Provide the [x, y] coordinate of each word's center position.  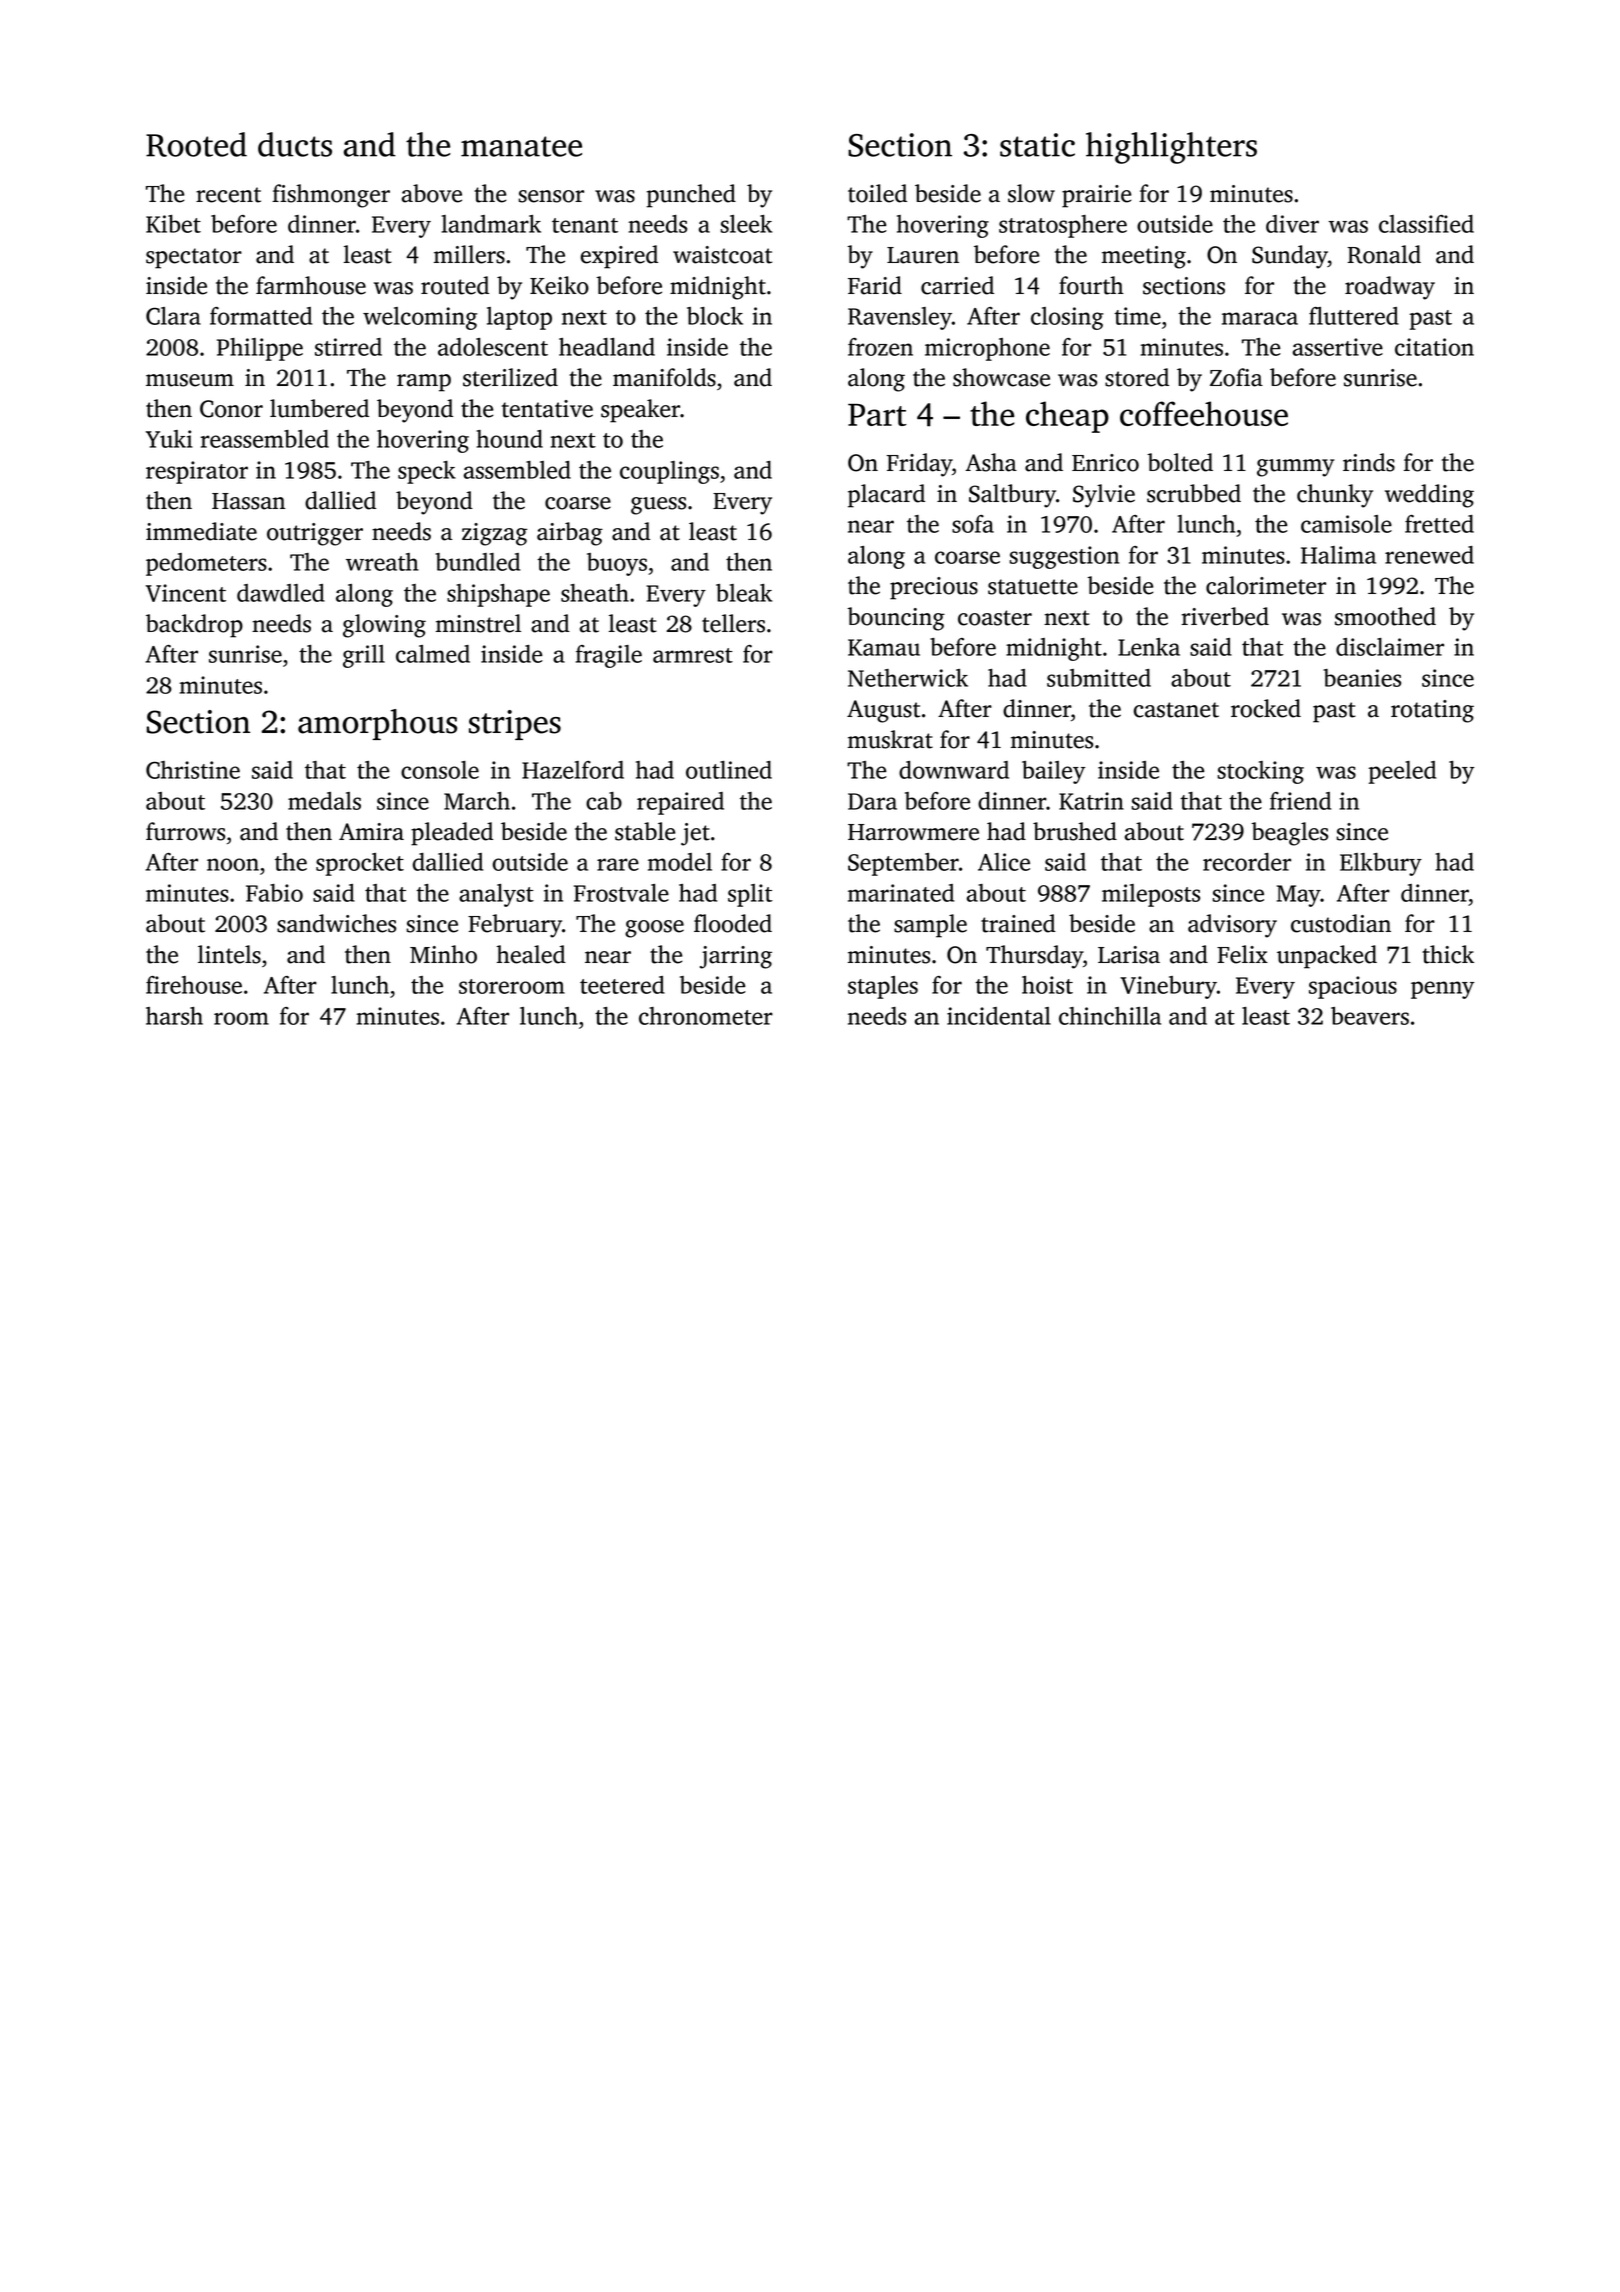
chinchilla [1110, 1016]
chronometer [706, 1016]
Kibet [173, 224]
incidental [999, 1016]
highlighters [1171, 148]
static [1037, 145]
